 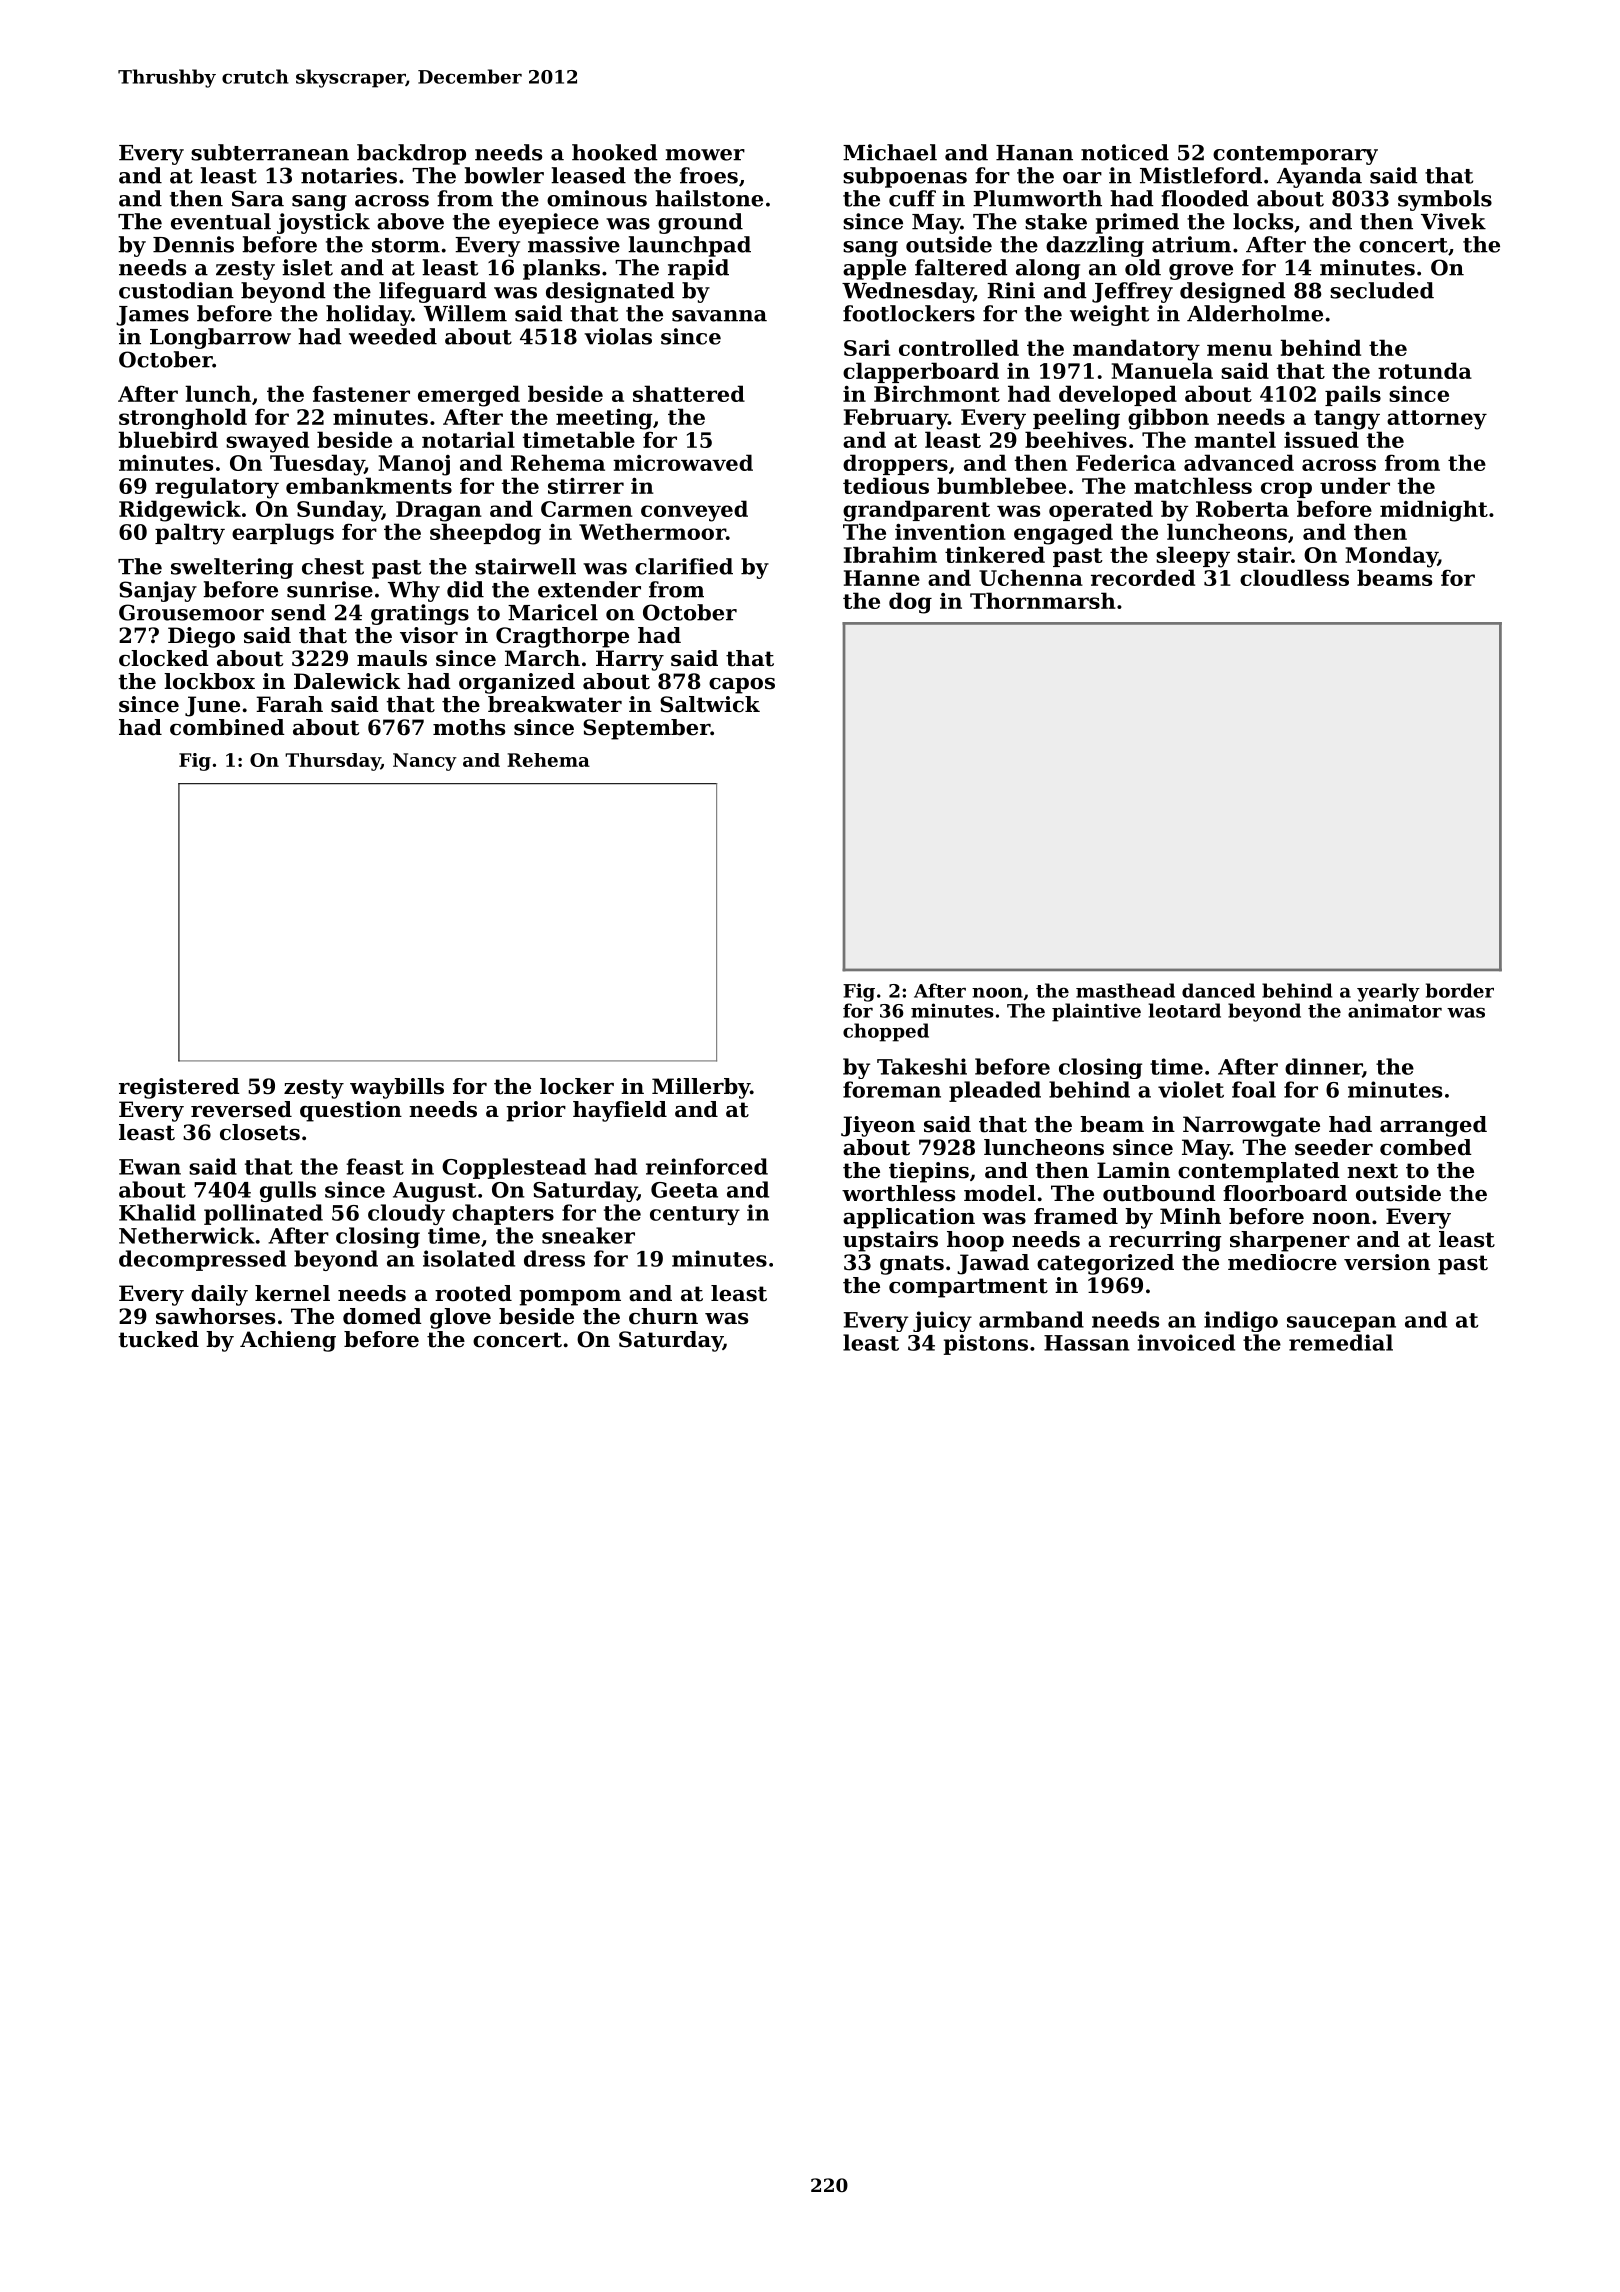 I want to click on mower, so click(x=705, y=155).
